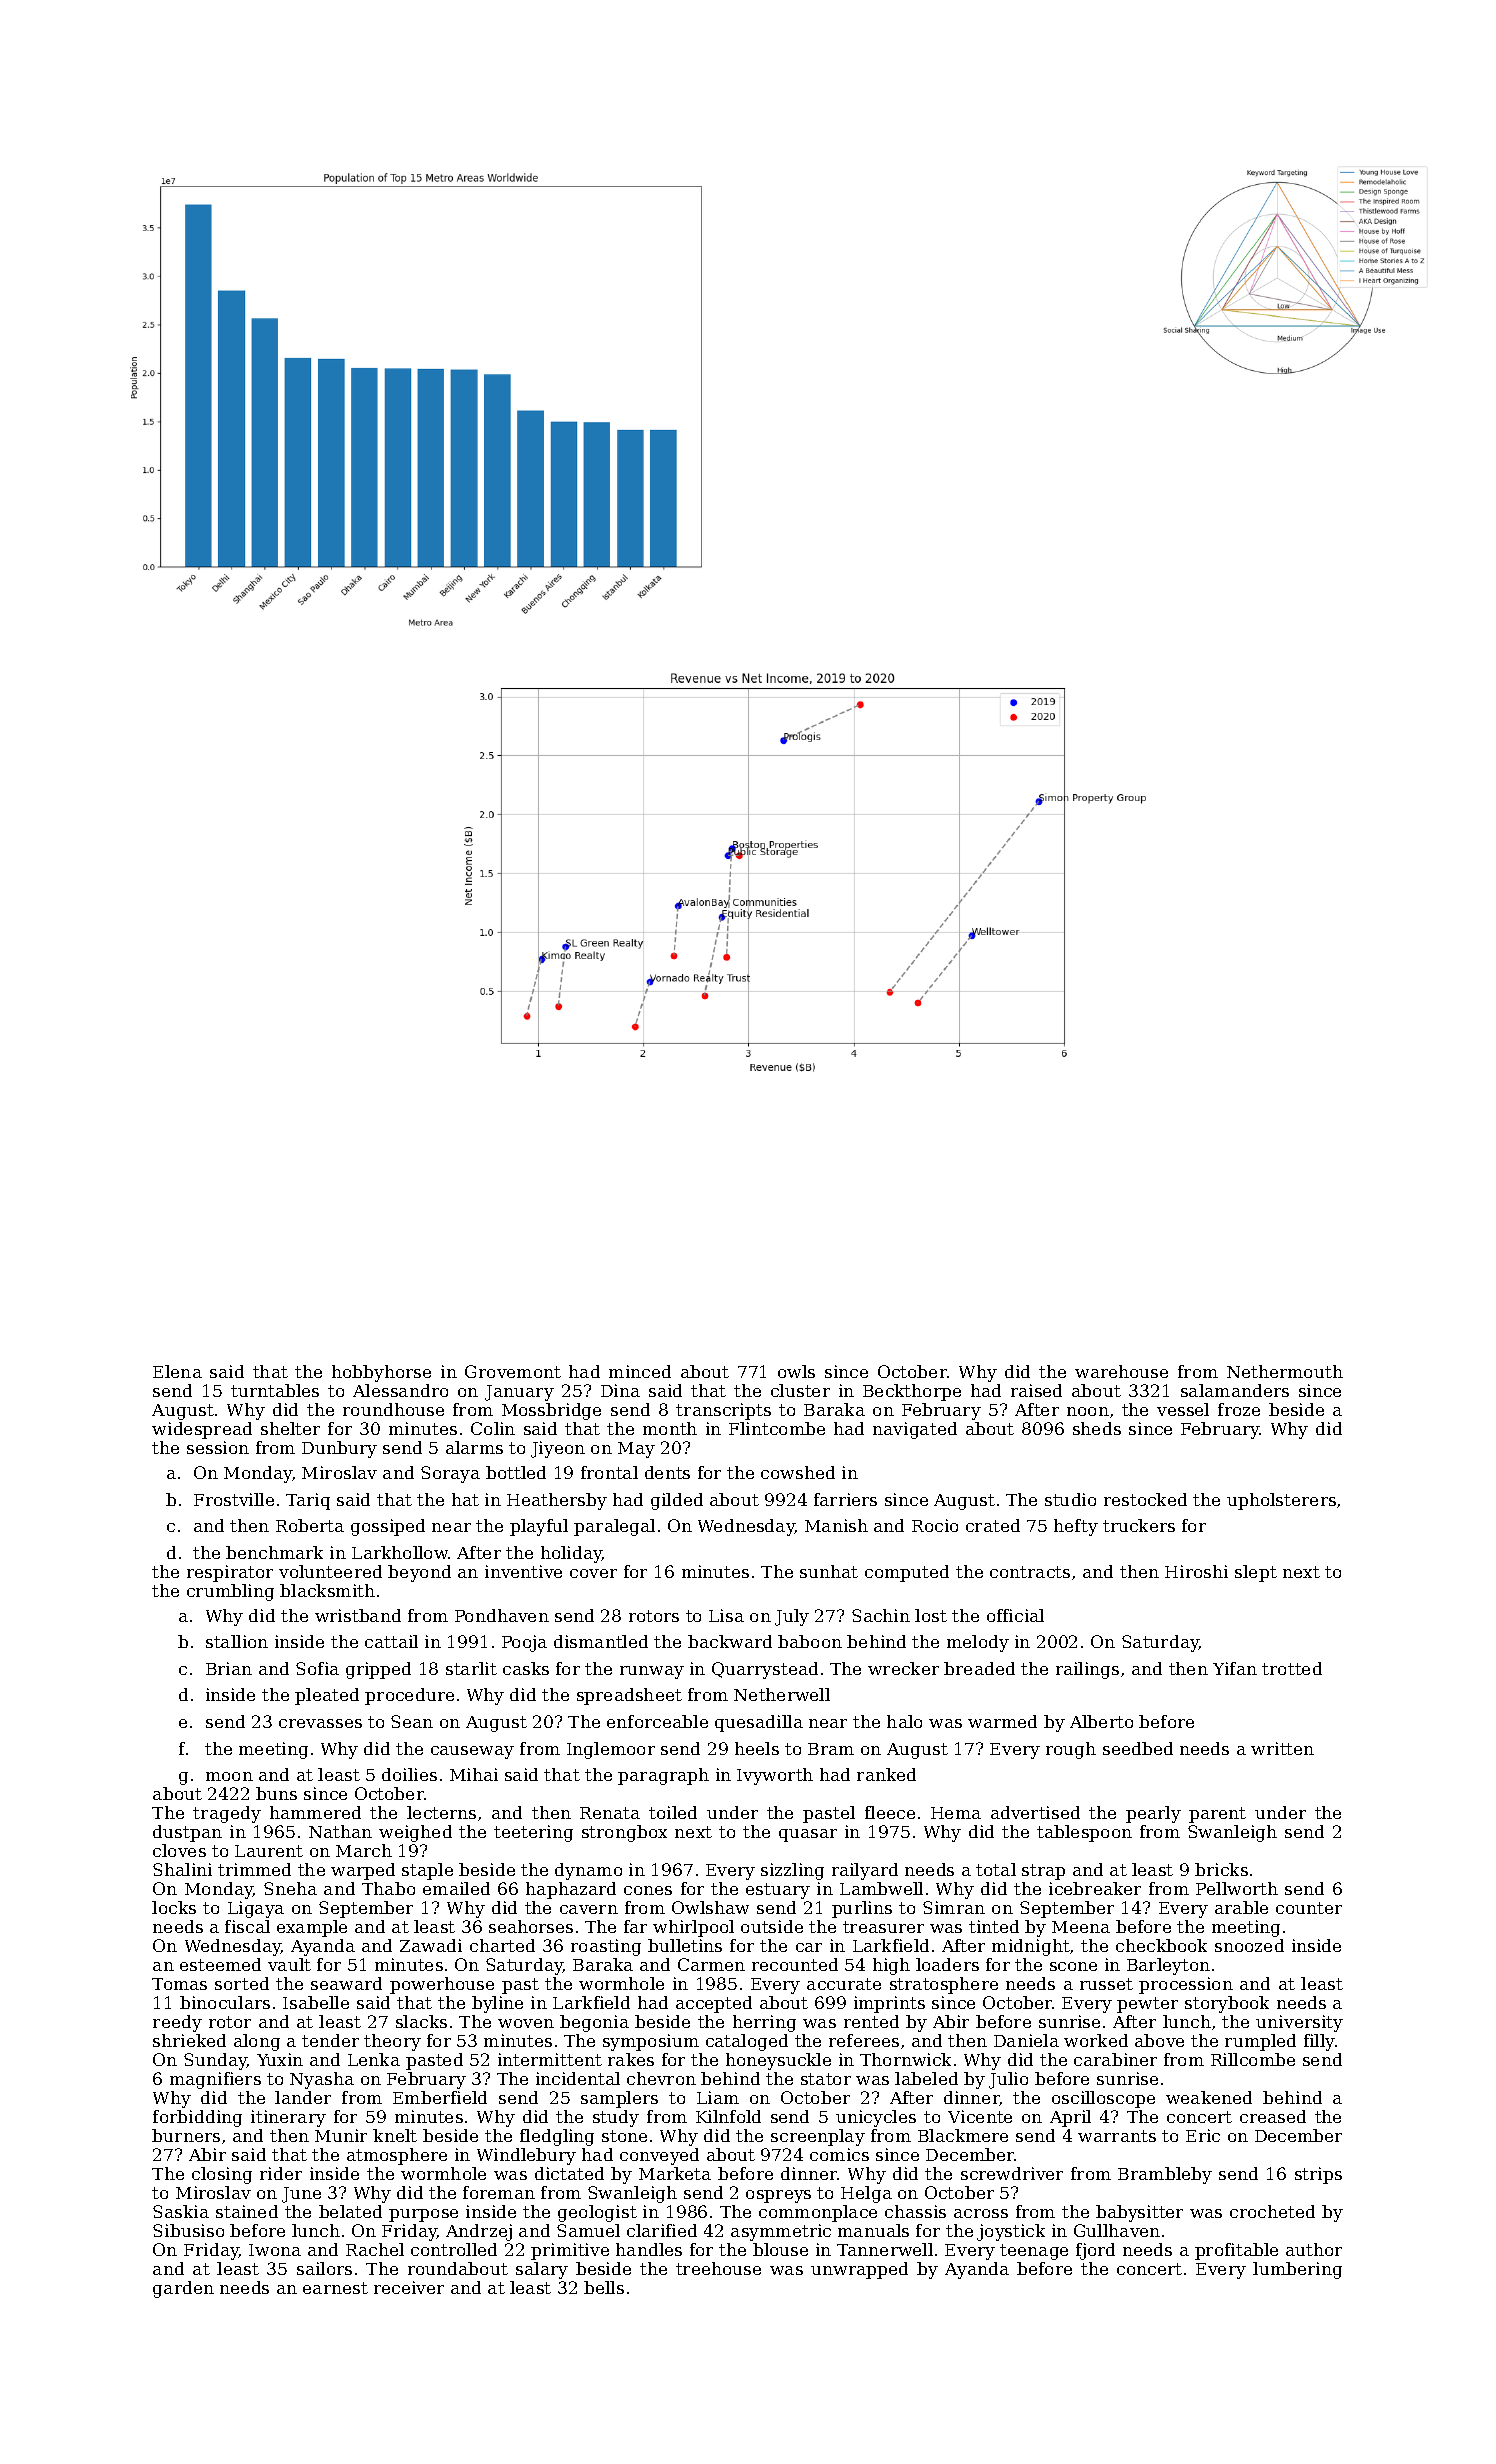 Image resolution: width=1496 pixels, height=2464 pixels. I want to click on trotted, so click(1292, 1668).
